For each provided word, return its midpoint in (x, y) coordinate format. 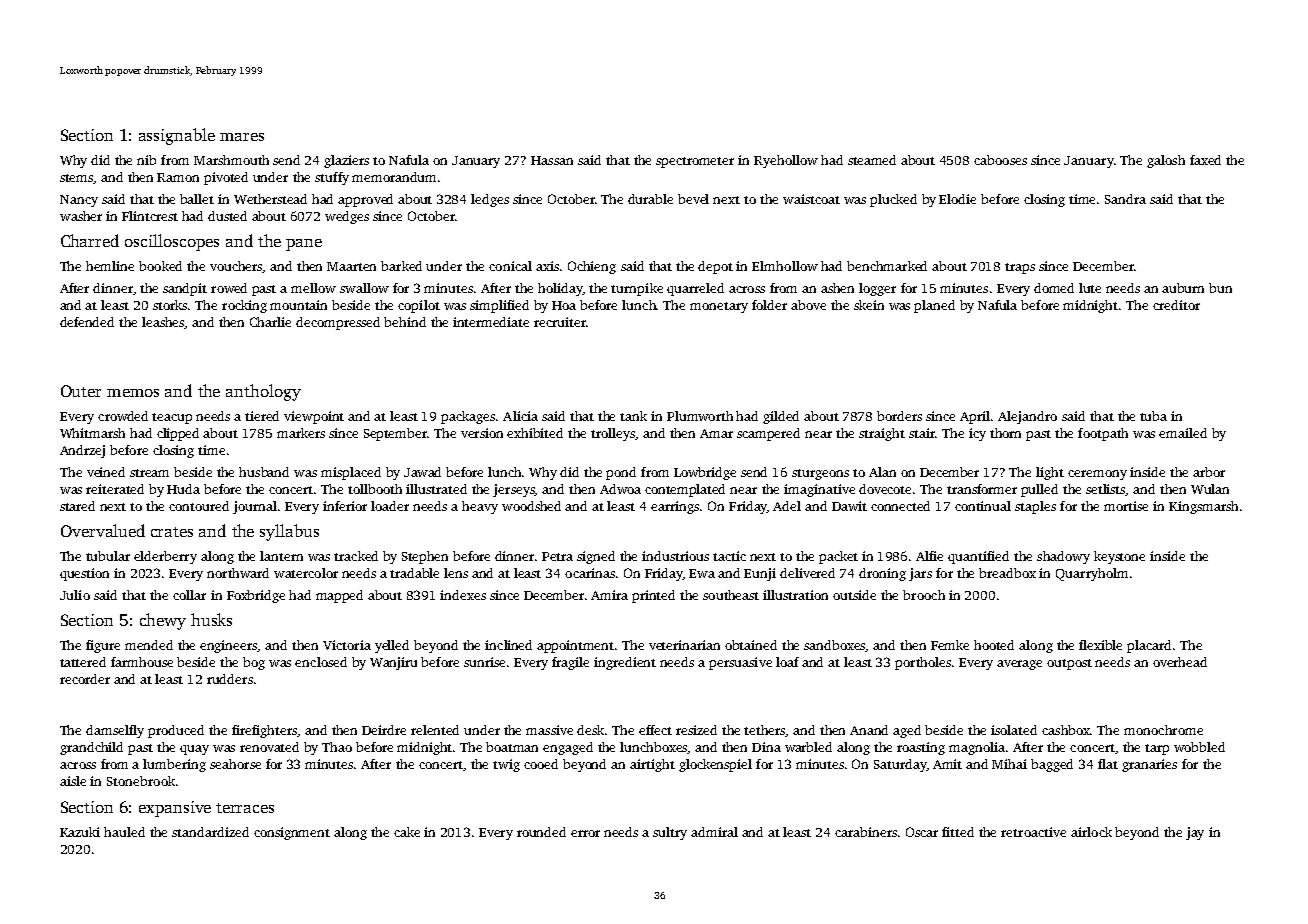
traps (1020, 268)
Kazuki (80, 832)
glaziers (346, 161)
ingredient (625, 663)
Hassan (552, 160)
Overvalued (103, 530)
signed (596, 557)
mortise (1126, 506)
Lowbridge (705, 473)
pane (304, 245)
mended (149, 645)
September (395, 434)
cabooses (1000, 160)
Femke (950, 645)
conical (510, 266)
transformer (982, 489)
